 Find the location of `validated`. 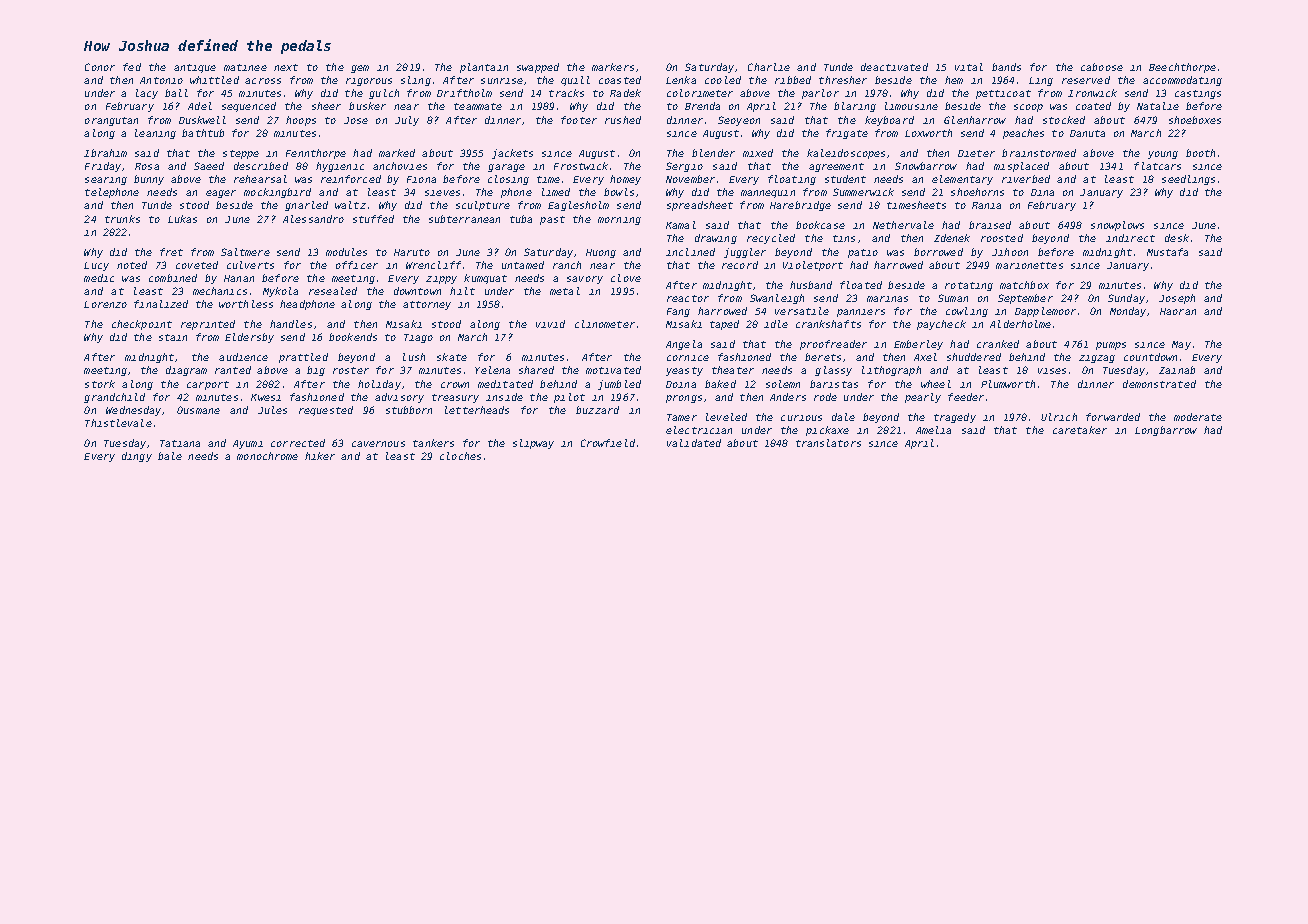

validated is located at coordinates (694, 443).
